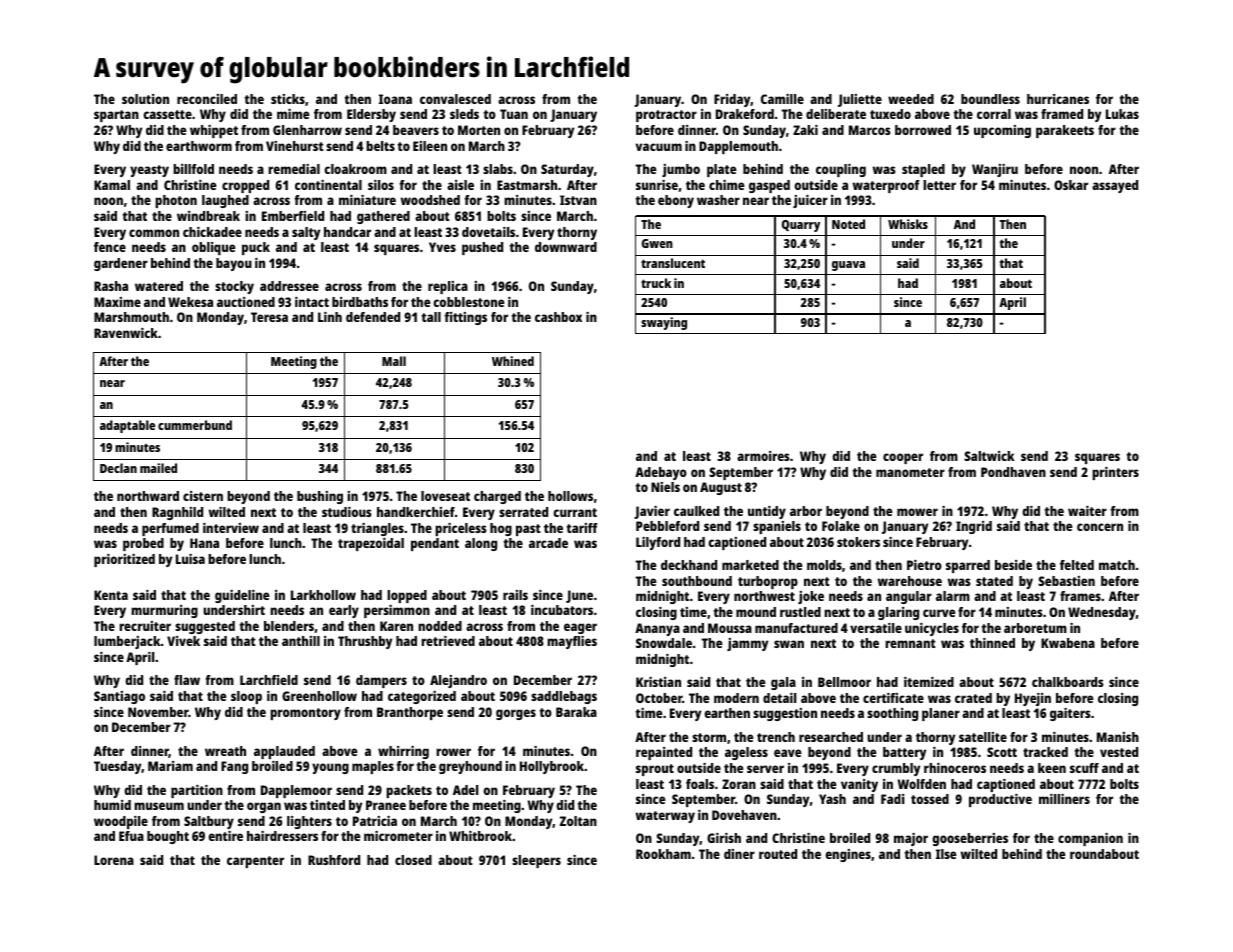 The image size is (1233, 952). I want to click on juicer, so click(810, 201).
